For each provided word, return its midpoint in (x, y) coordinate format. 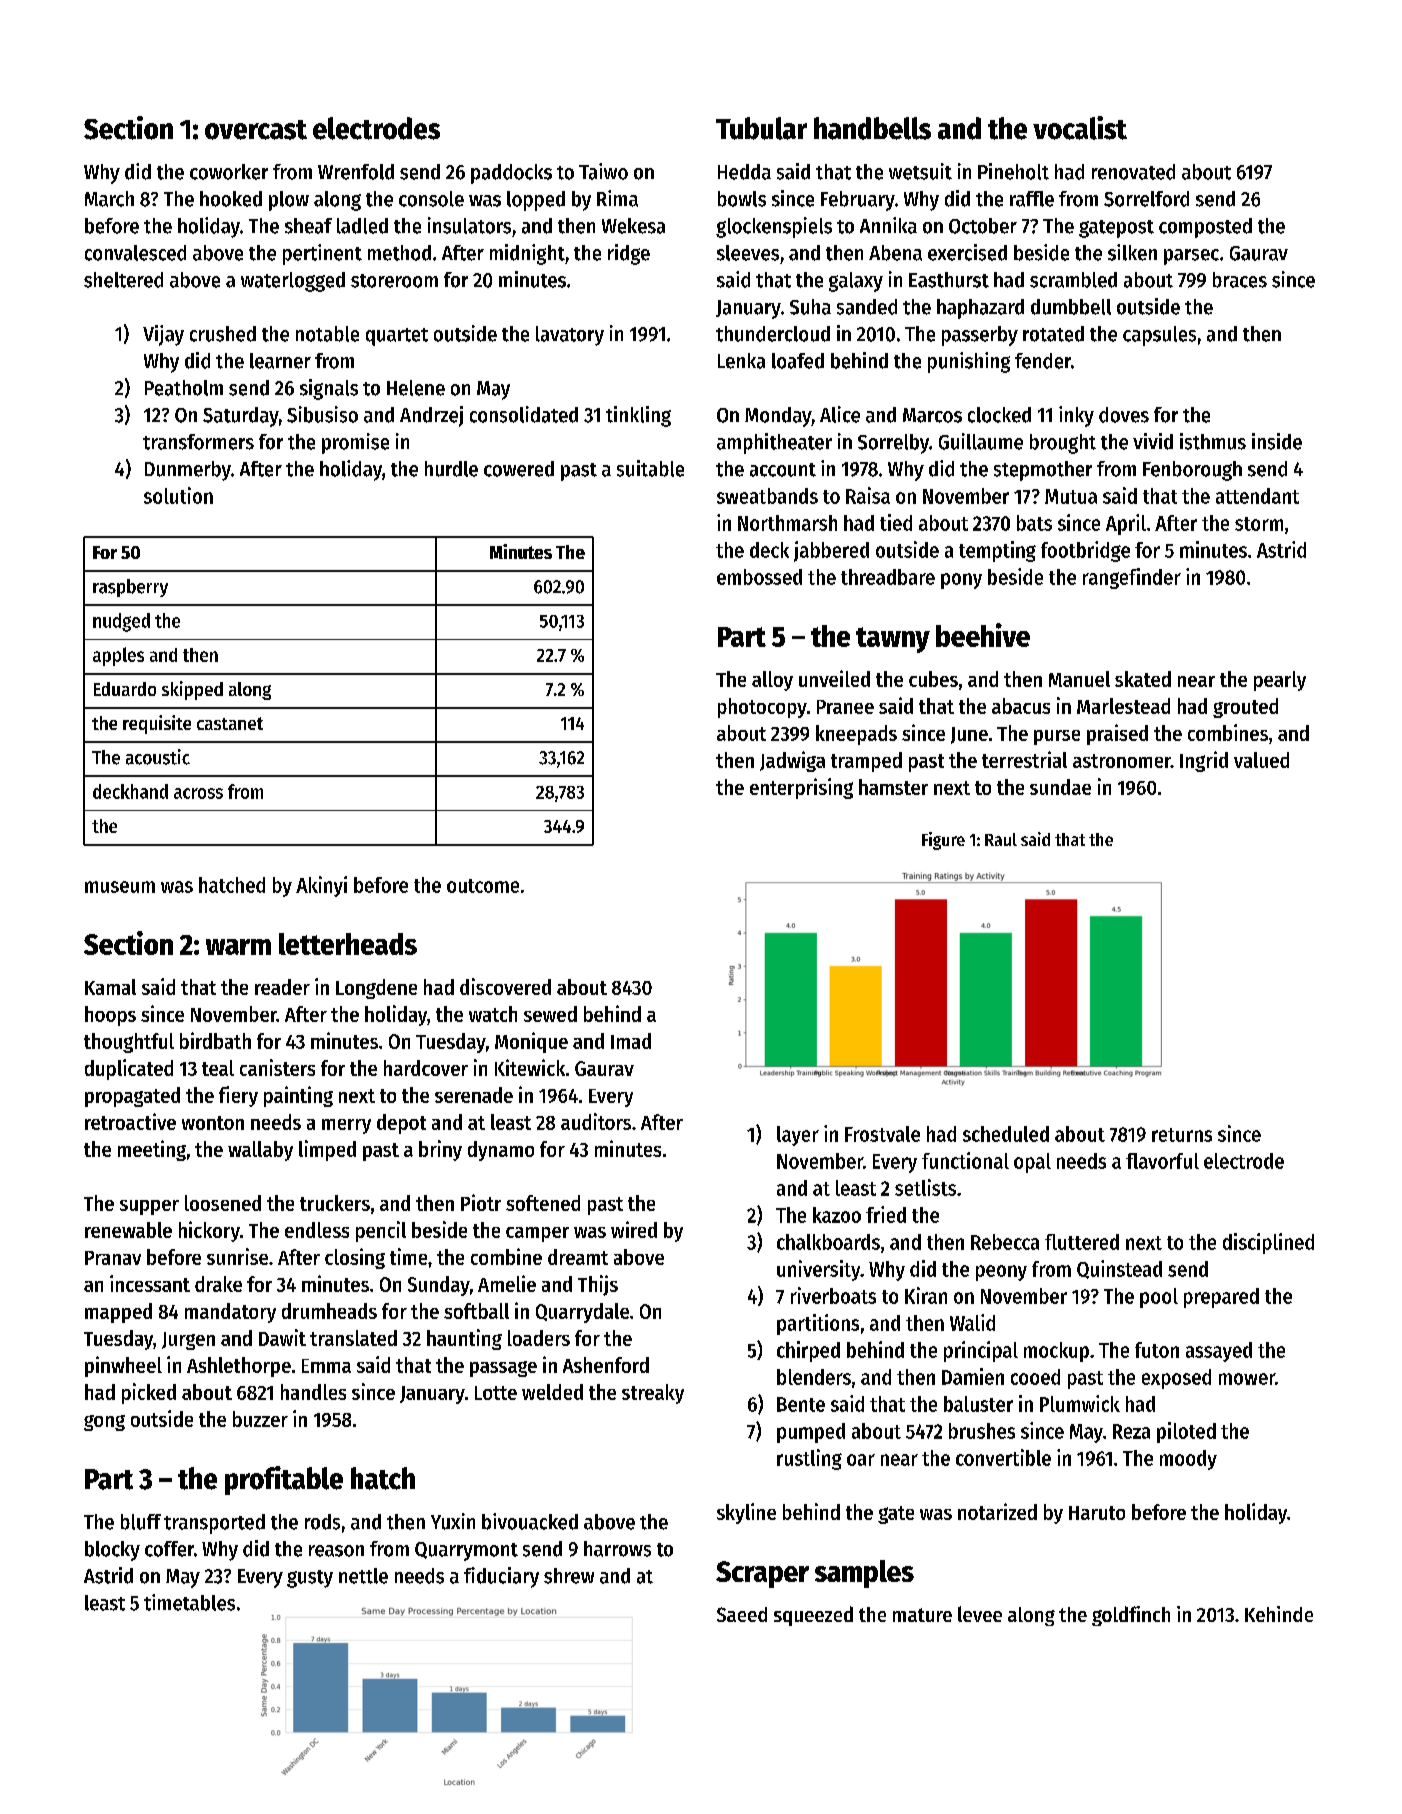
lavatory (570, 336)
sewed (550, 1014)
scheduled (1006, 1134)
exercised (967, 252)
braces (1240, 280)
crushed (223, 334)
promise (355, 443)
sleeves (748, 253)
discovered (505, 986)
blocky (112, 1551)
